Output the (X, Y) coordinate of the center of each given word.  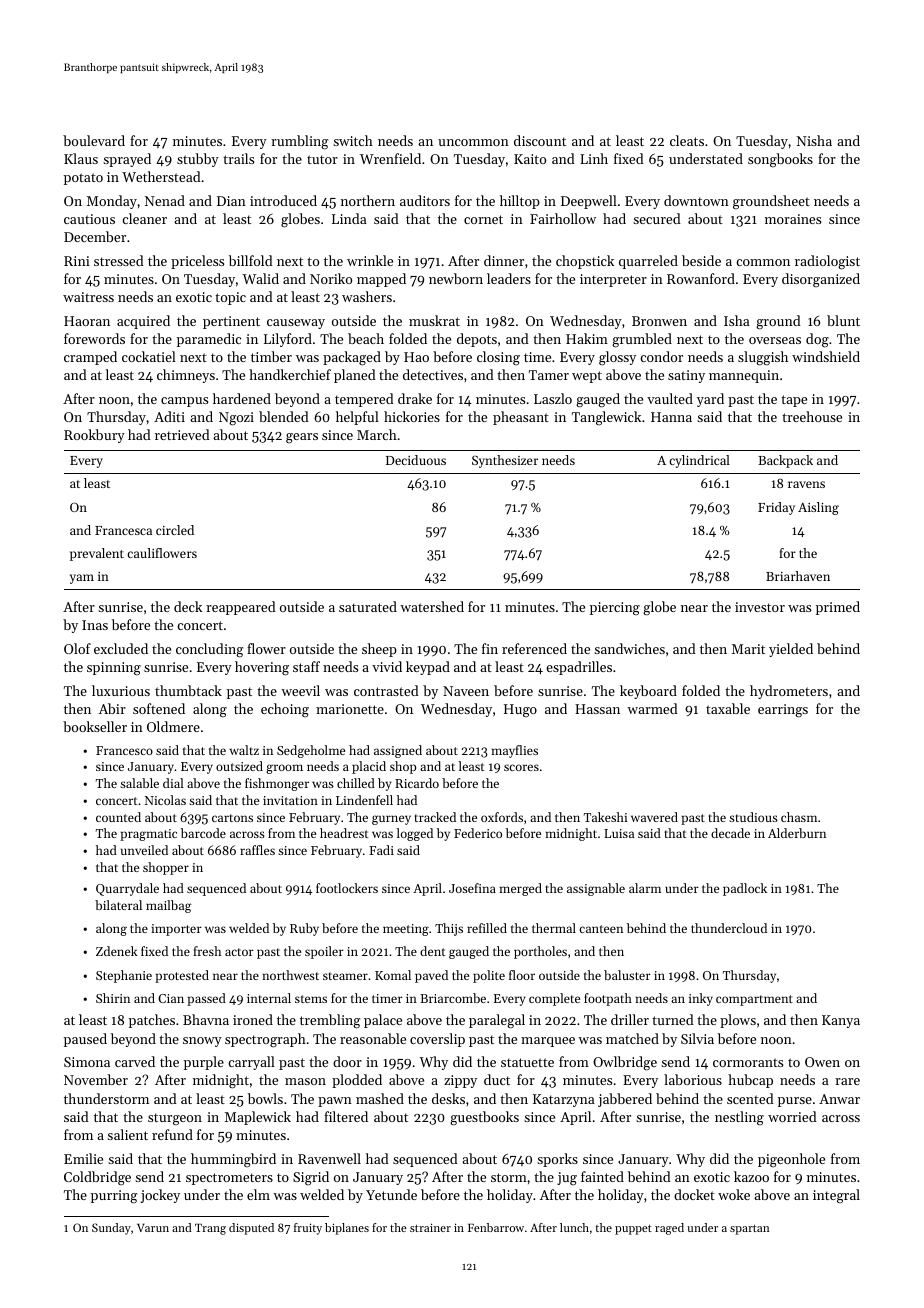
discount (540, 140)
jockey (160, 1196)
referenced (534, 648)
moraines (793, 219)
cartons (232, 818)
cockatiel (149, 356)
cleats (687, 140)
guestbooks (484, 1118)
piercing (615, 608)
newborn (456, 278)
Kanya (841, 1021)
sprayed (127, 160)
